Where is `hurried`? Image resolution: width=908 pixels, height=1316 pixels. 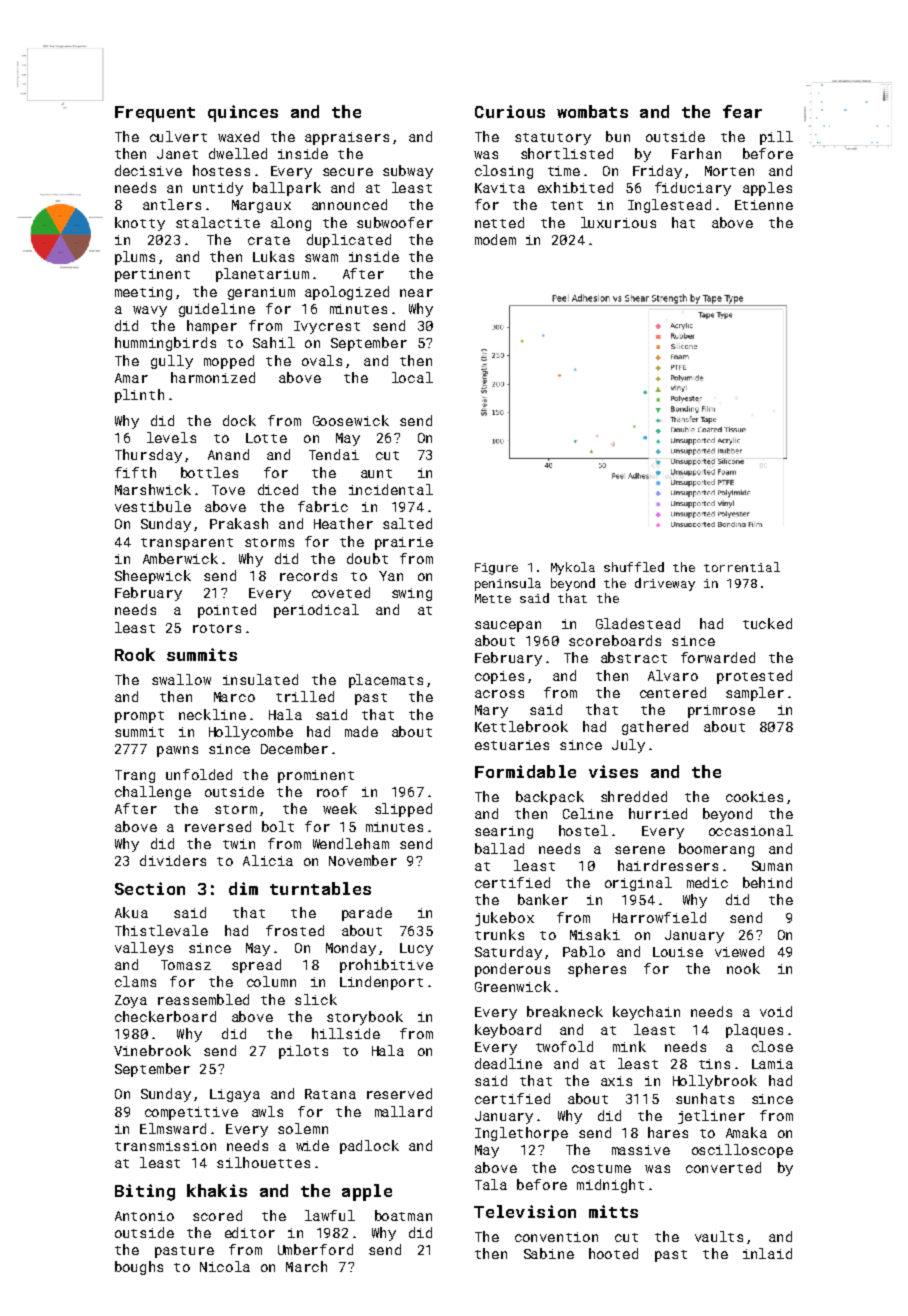
hurried is located at coordinates (658, 813).
